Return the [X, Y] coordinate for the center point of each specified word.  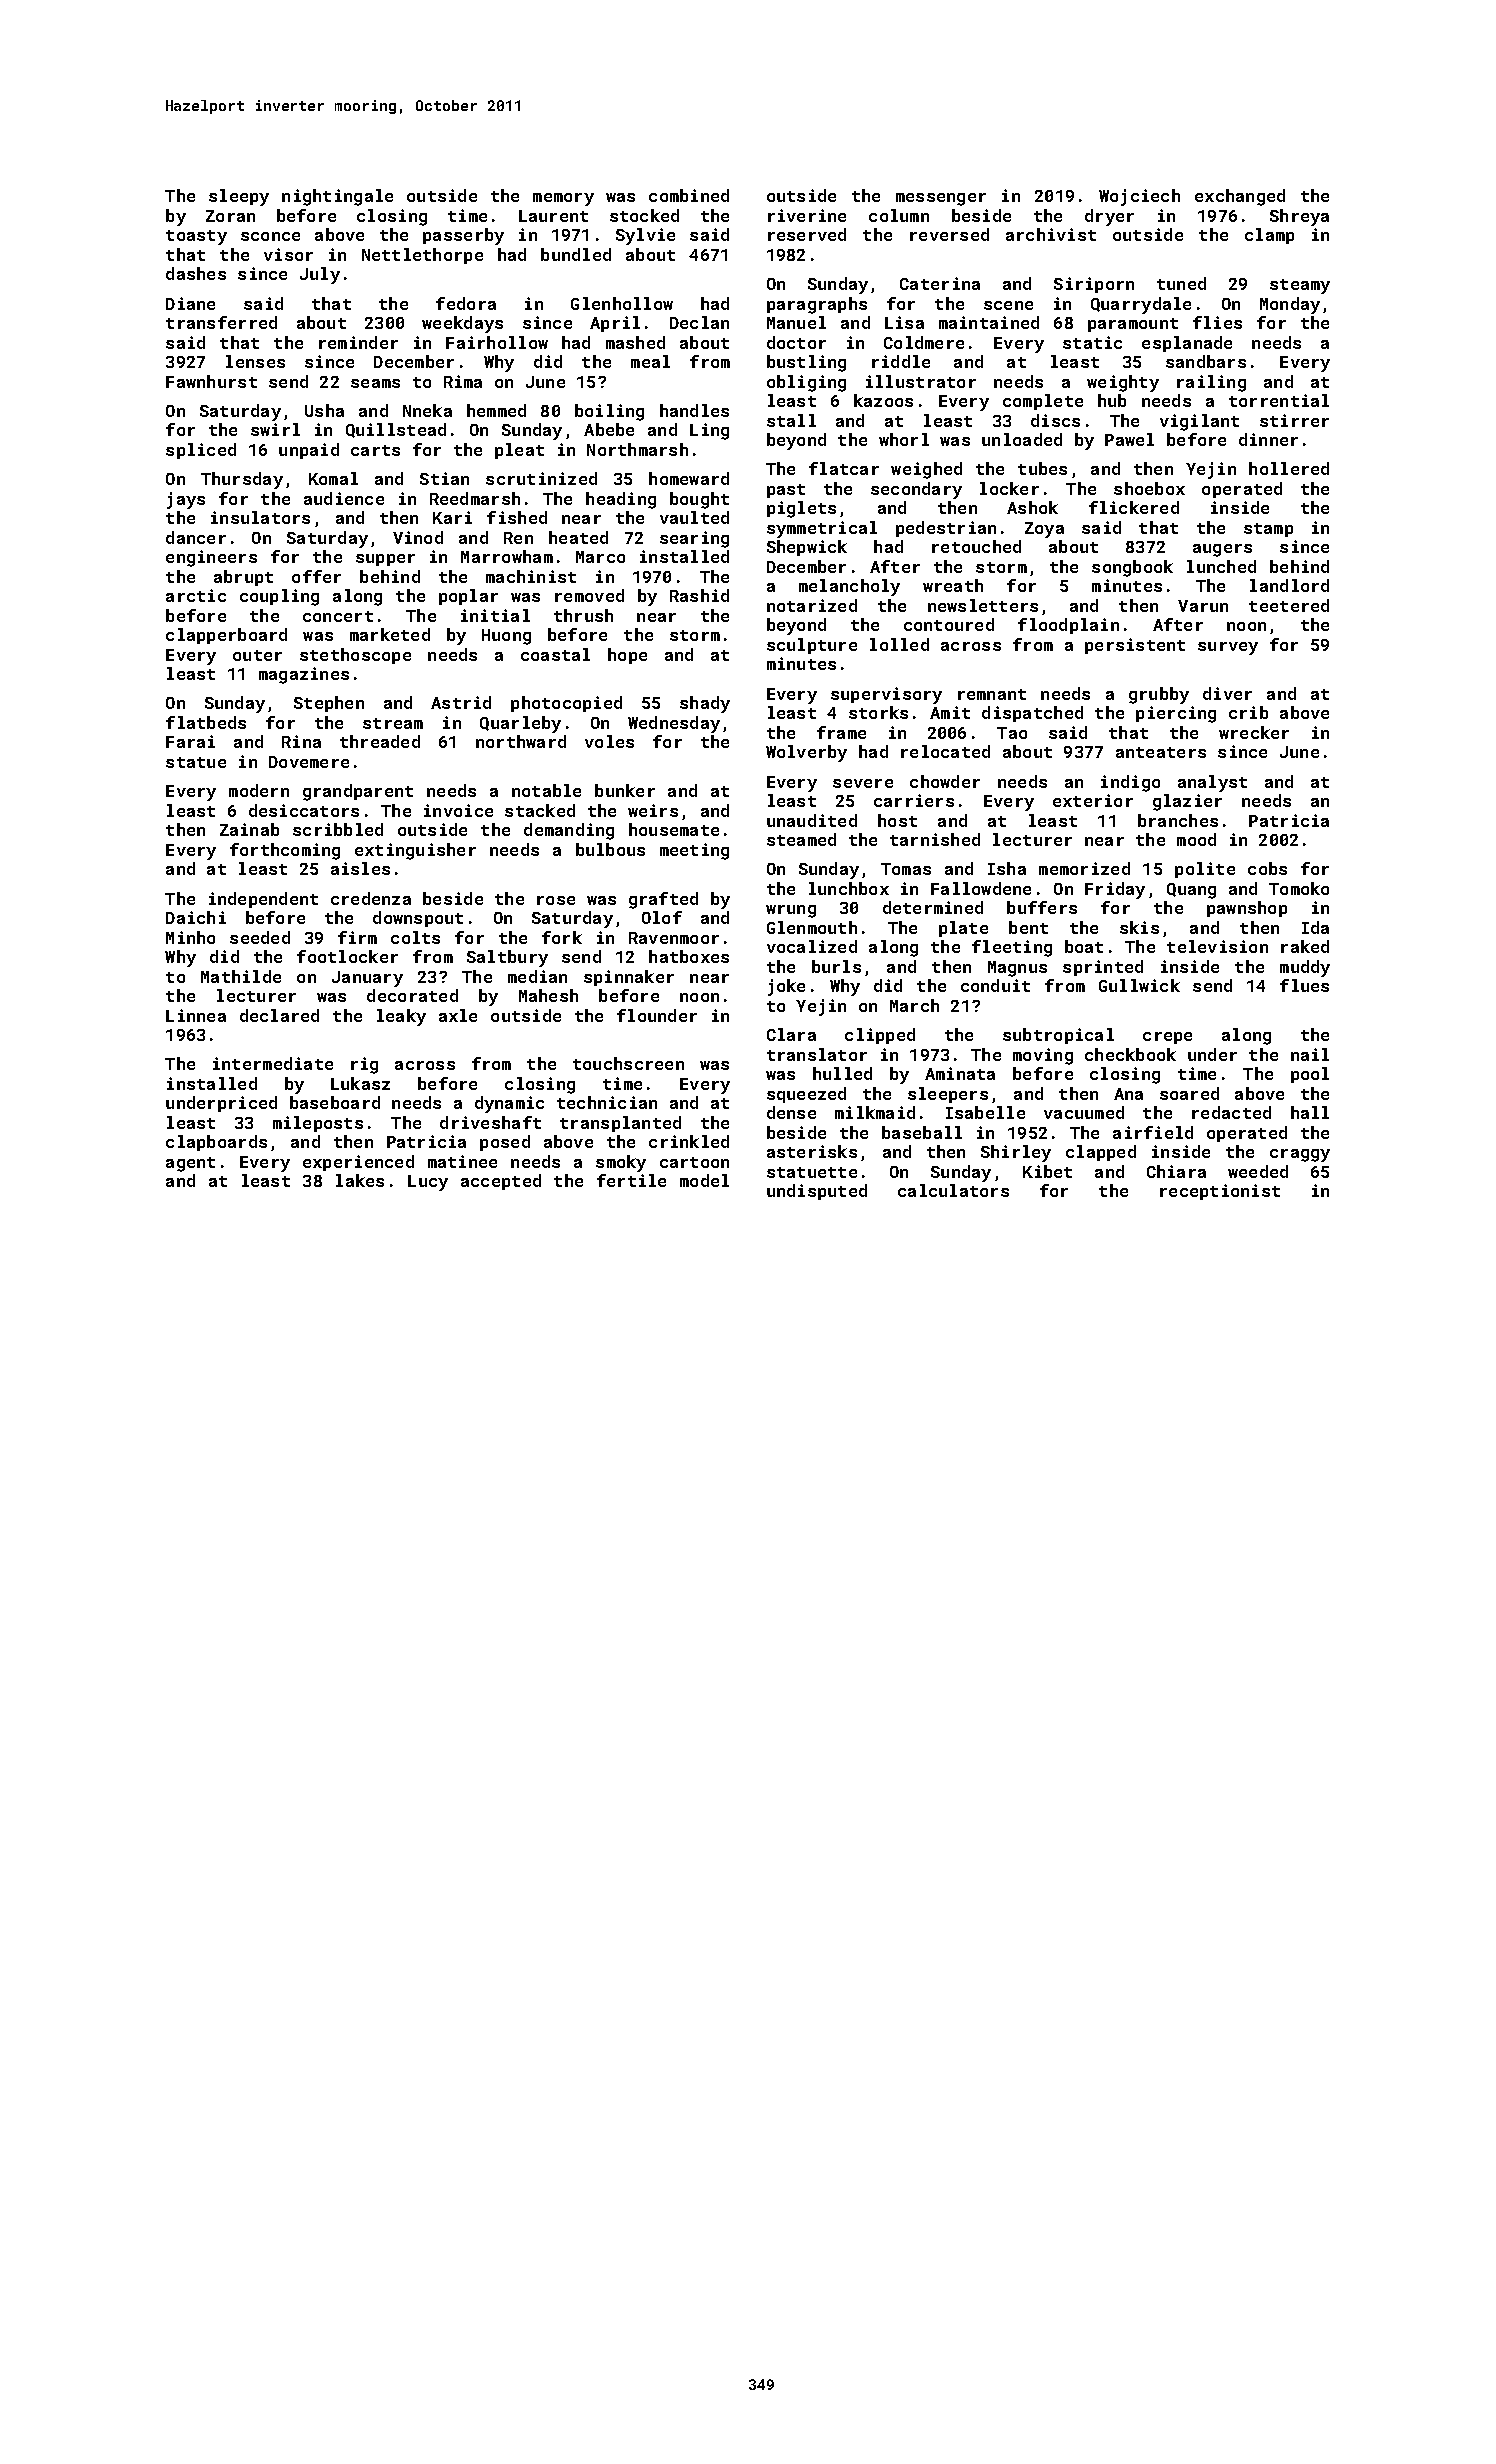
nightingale [337, 197]
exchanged [1240, 197]
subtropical [1058, 1036]
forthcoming [285, 851]
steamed [801, 839]
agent [190, 1164]
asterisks [812, 1151]
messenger [941, 199]
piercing [1176, 714]
